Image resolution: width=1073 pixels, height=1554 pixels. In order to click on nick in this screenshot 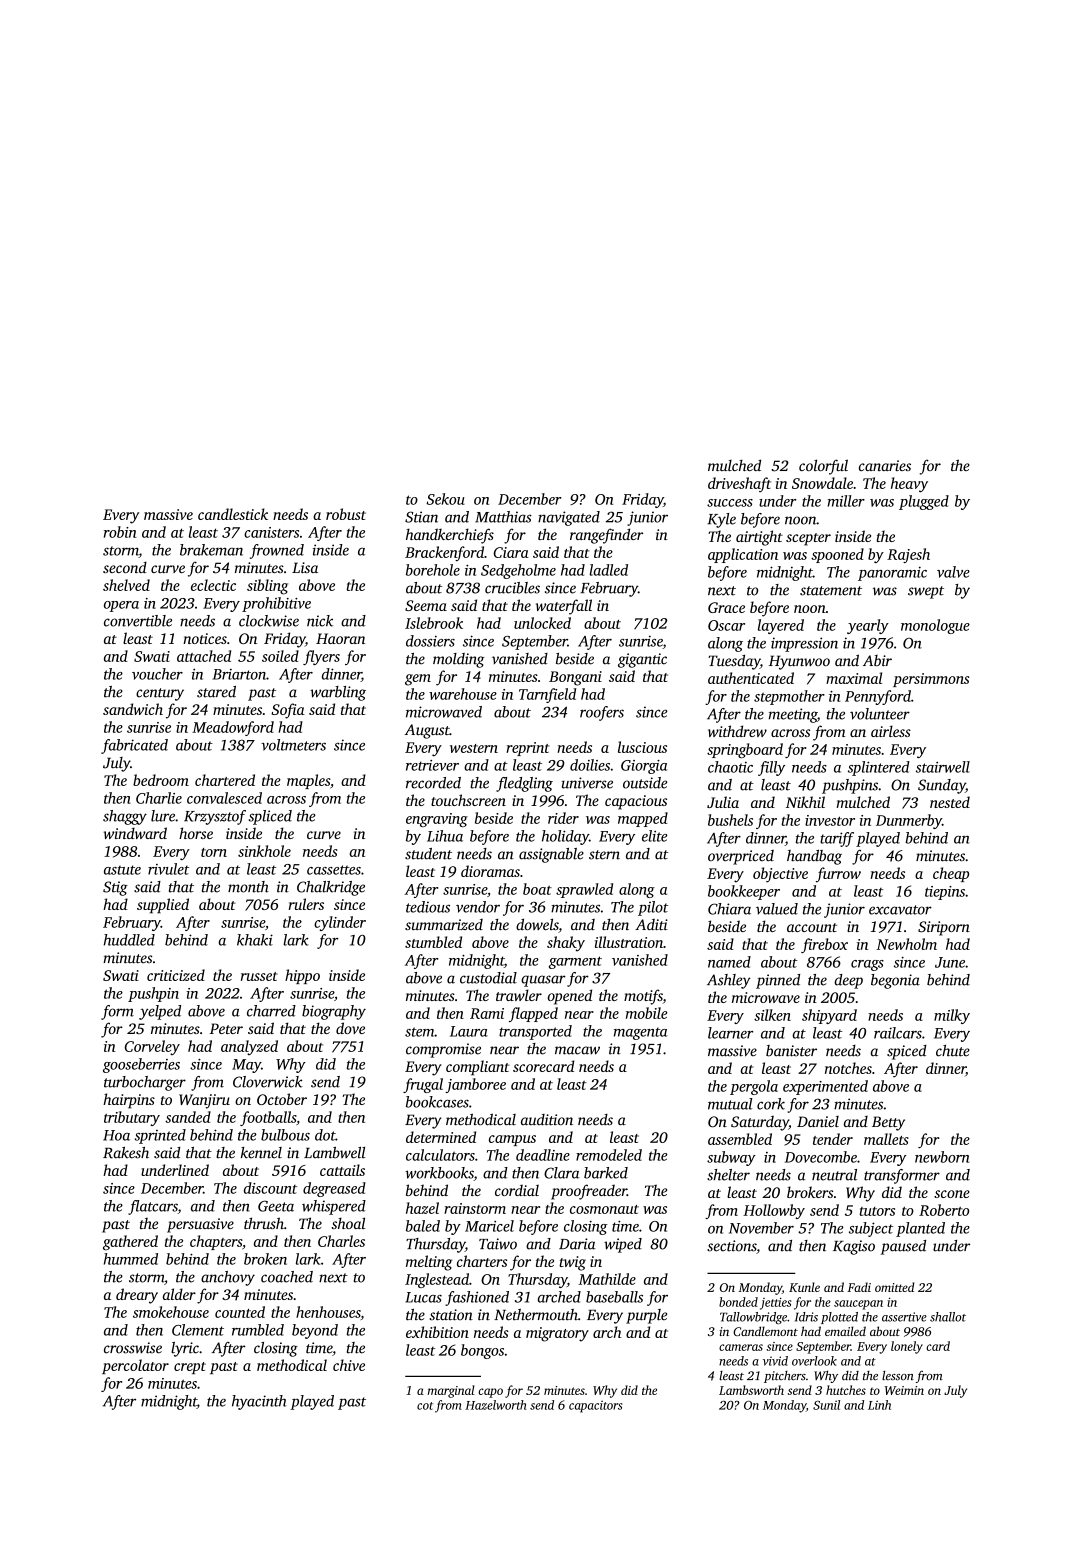, I will do `click(320, 621)`.
